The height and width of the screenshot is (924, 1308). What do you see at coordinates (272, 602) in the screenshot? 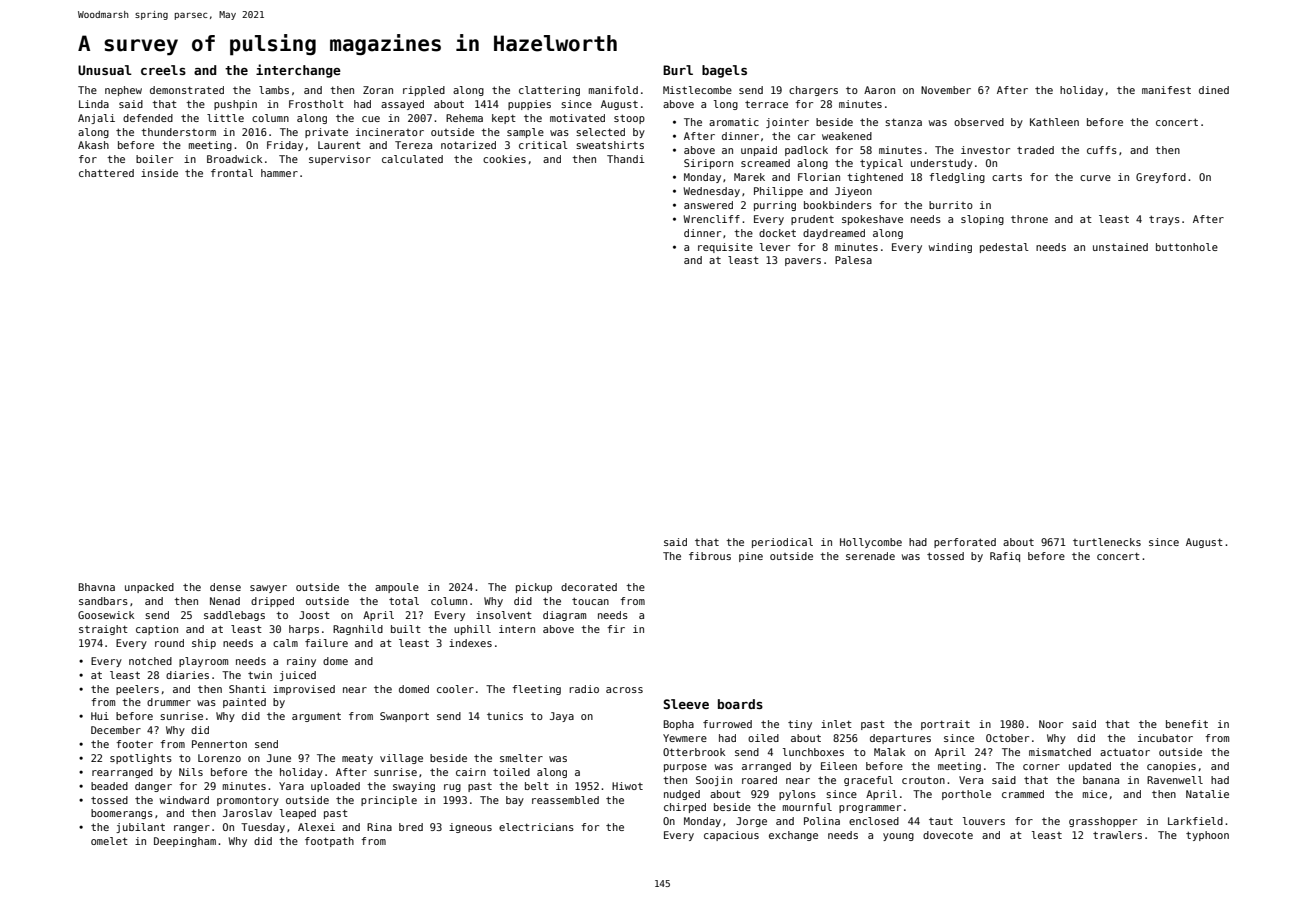
I see `dripped` at bounding box center [272, 602].
